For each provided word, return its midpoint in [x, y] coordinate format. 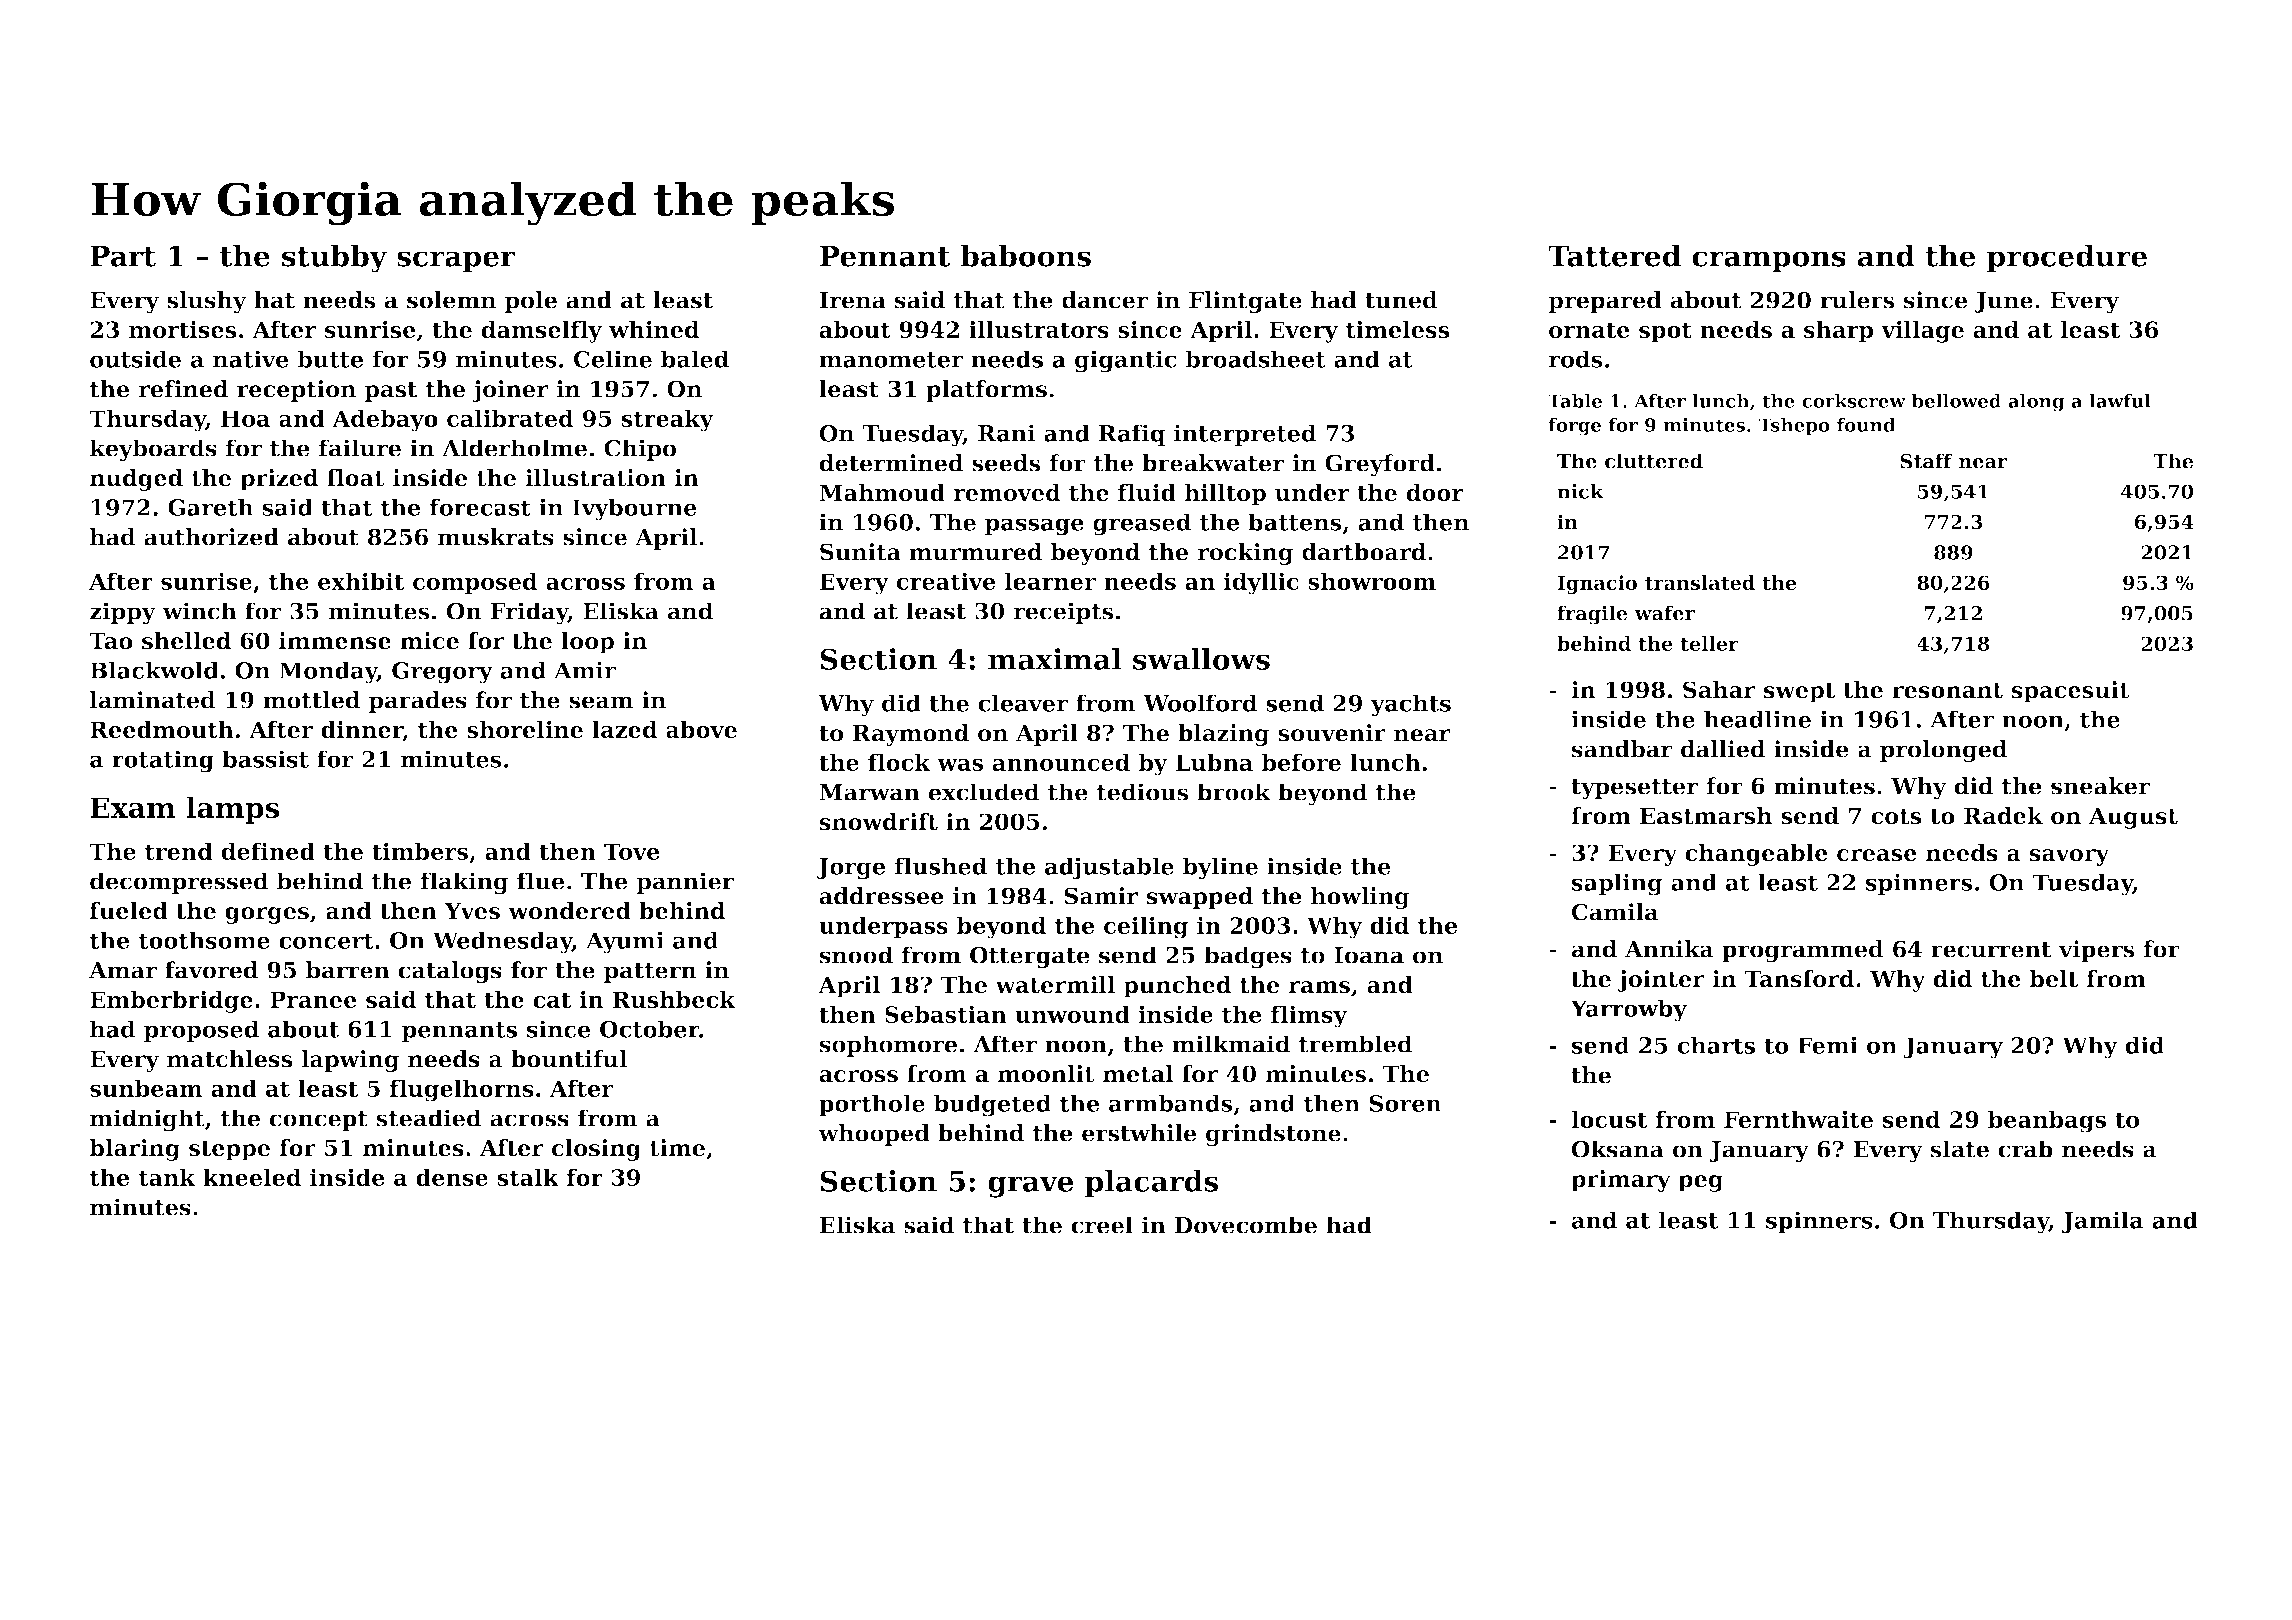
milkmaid [1231, 1044]
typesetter [1635, 789]
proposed [201, 1031]
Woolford [1200, 703]
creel [1102, 1225]
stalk [528, 1177]
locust [1609, 1119]
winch [199, 611]
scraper [456, 262]
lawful [2120, 401]
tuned [1401, 300]
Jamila [2102, 1222]
